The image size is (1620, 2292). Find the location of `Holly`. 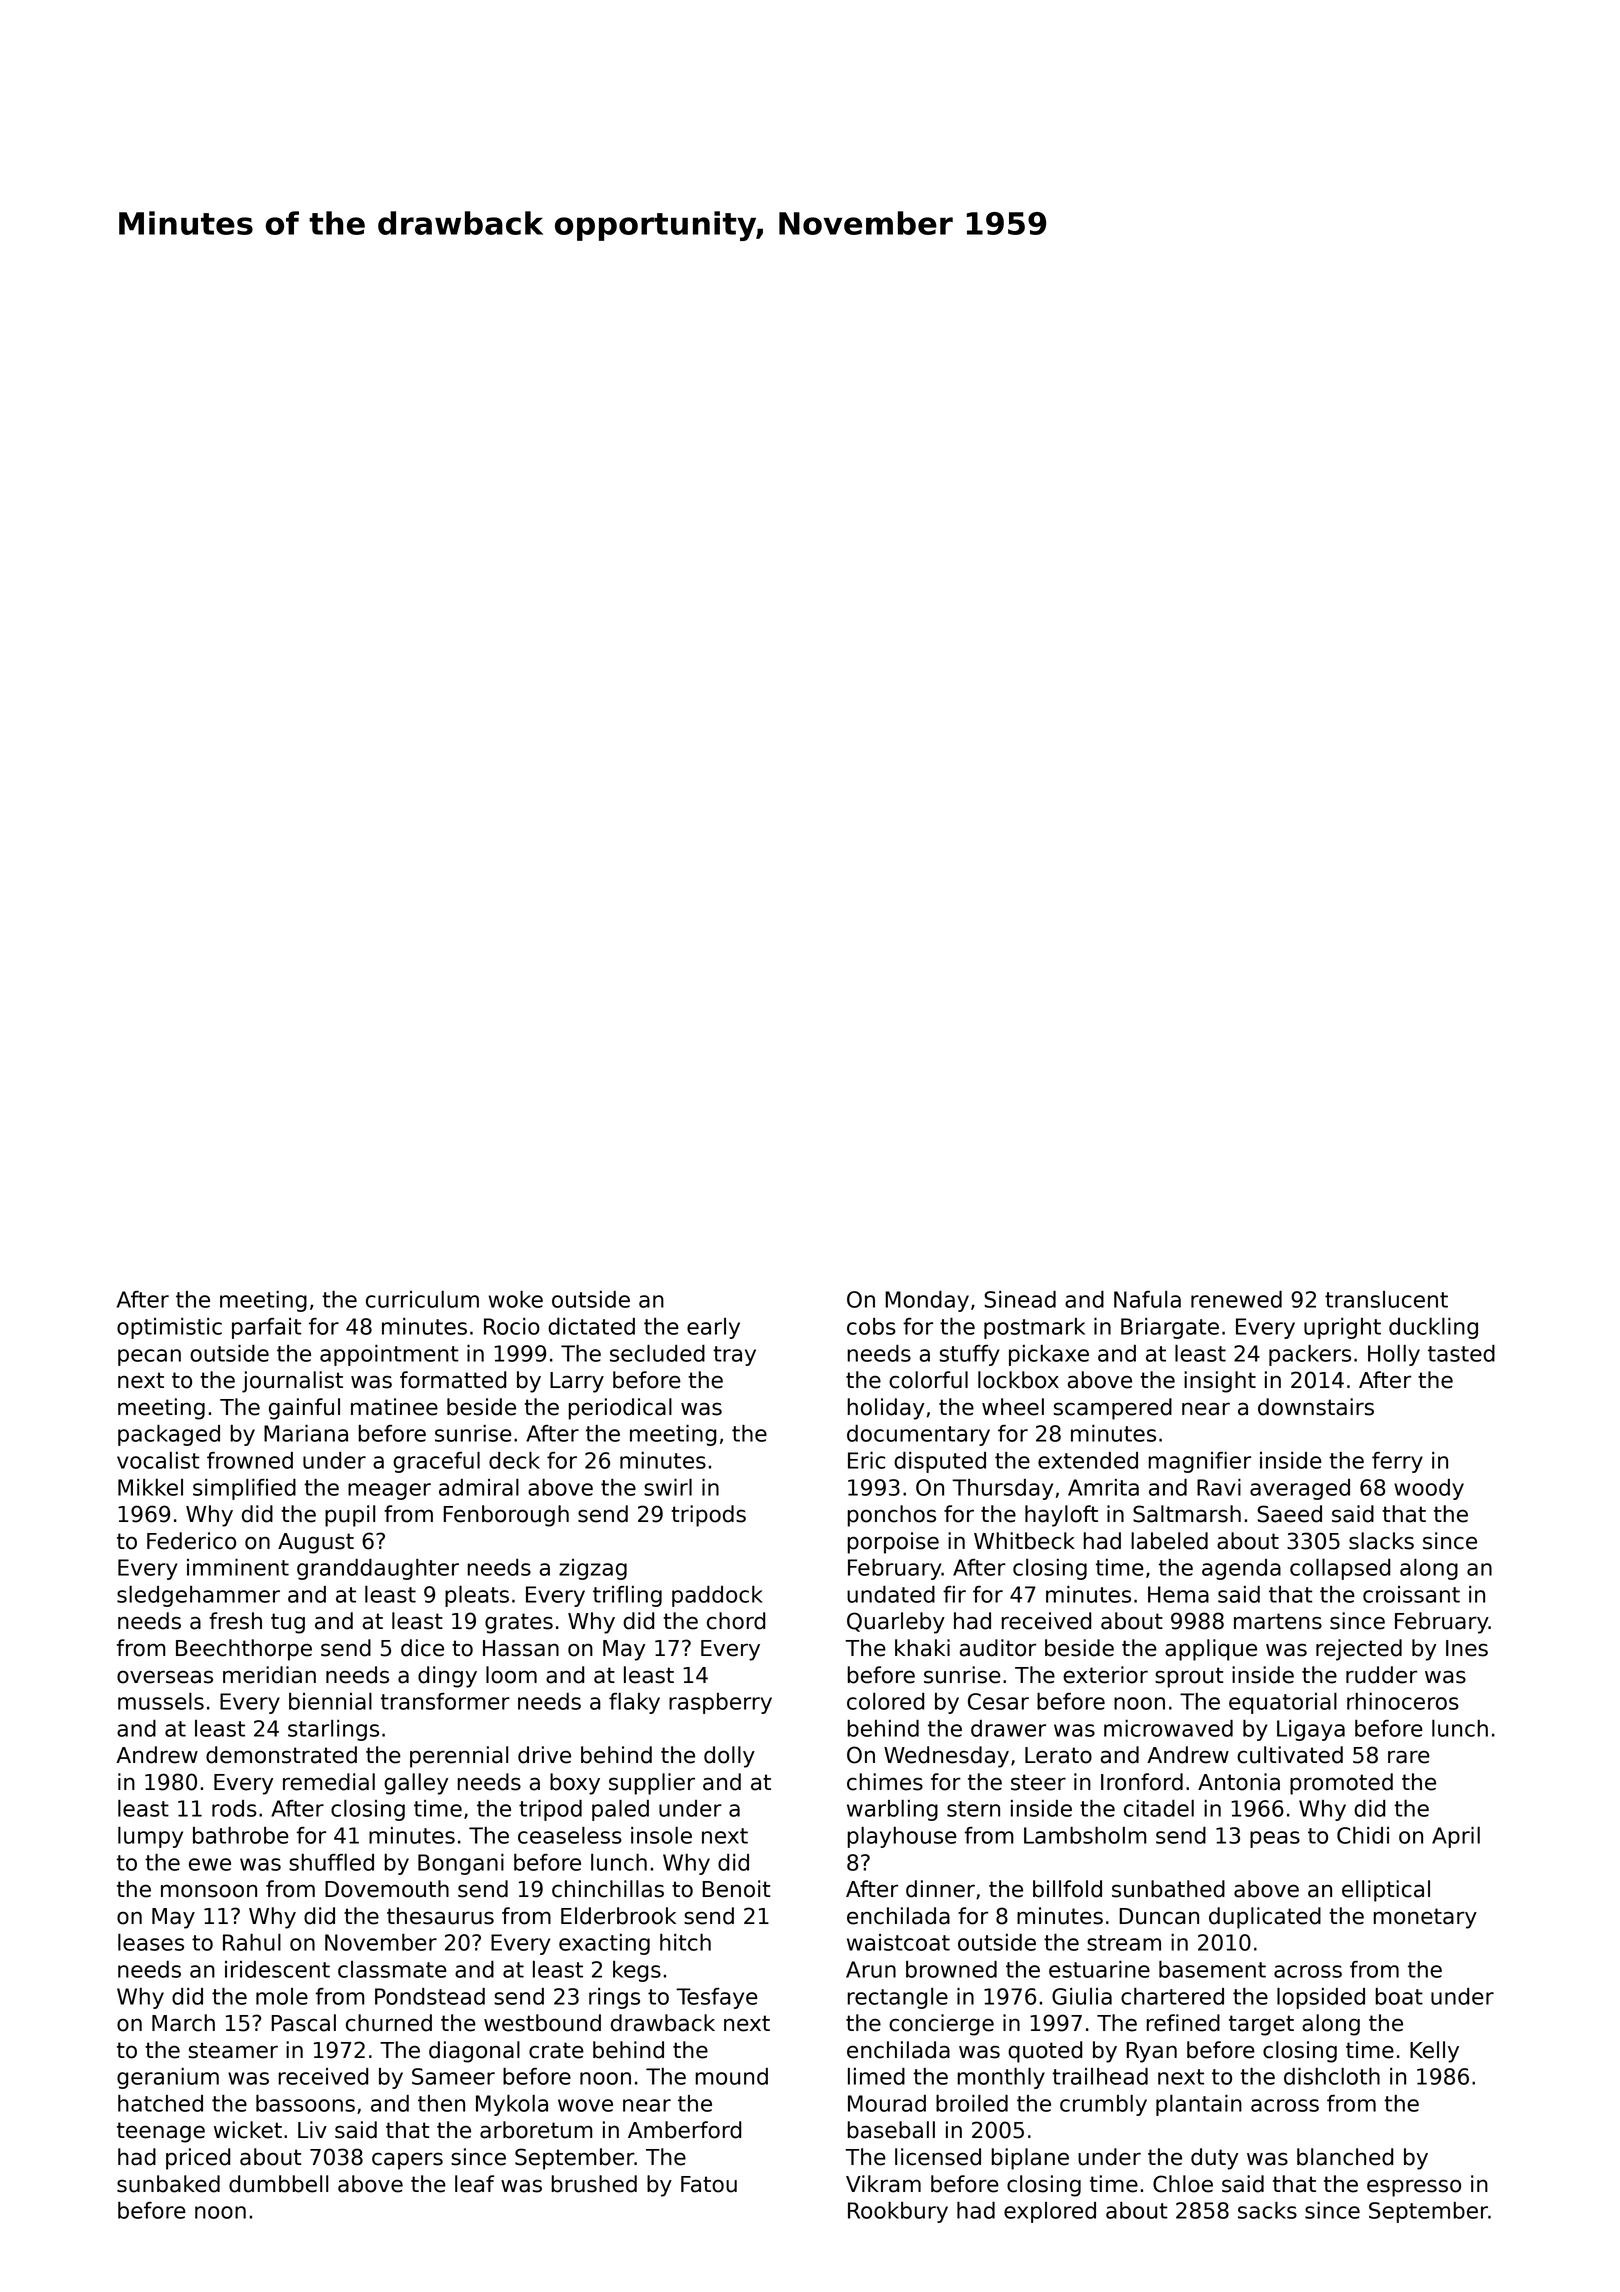

Holly is located at coordinates (1394, 1355).
